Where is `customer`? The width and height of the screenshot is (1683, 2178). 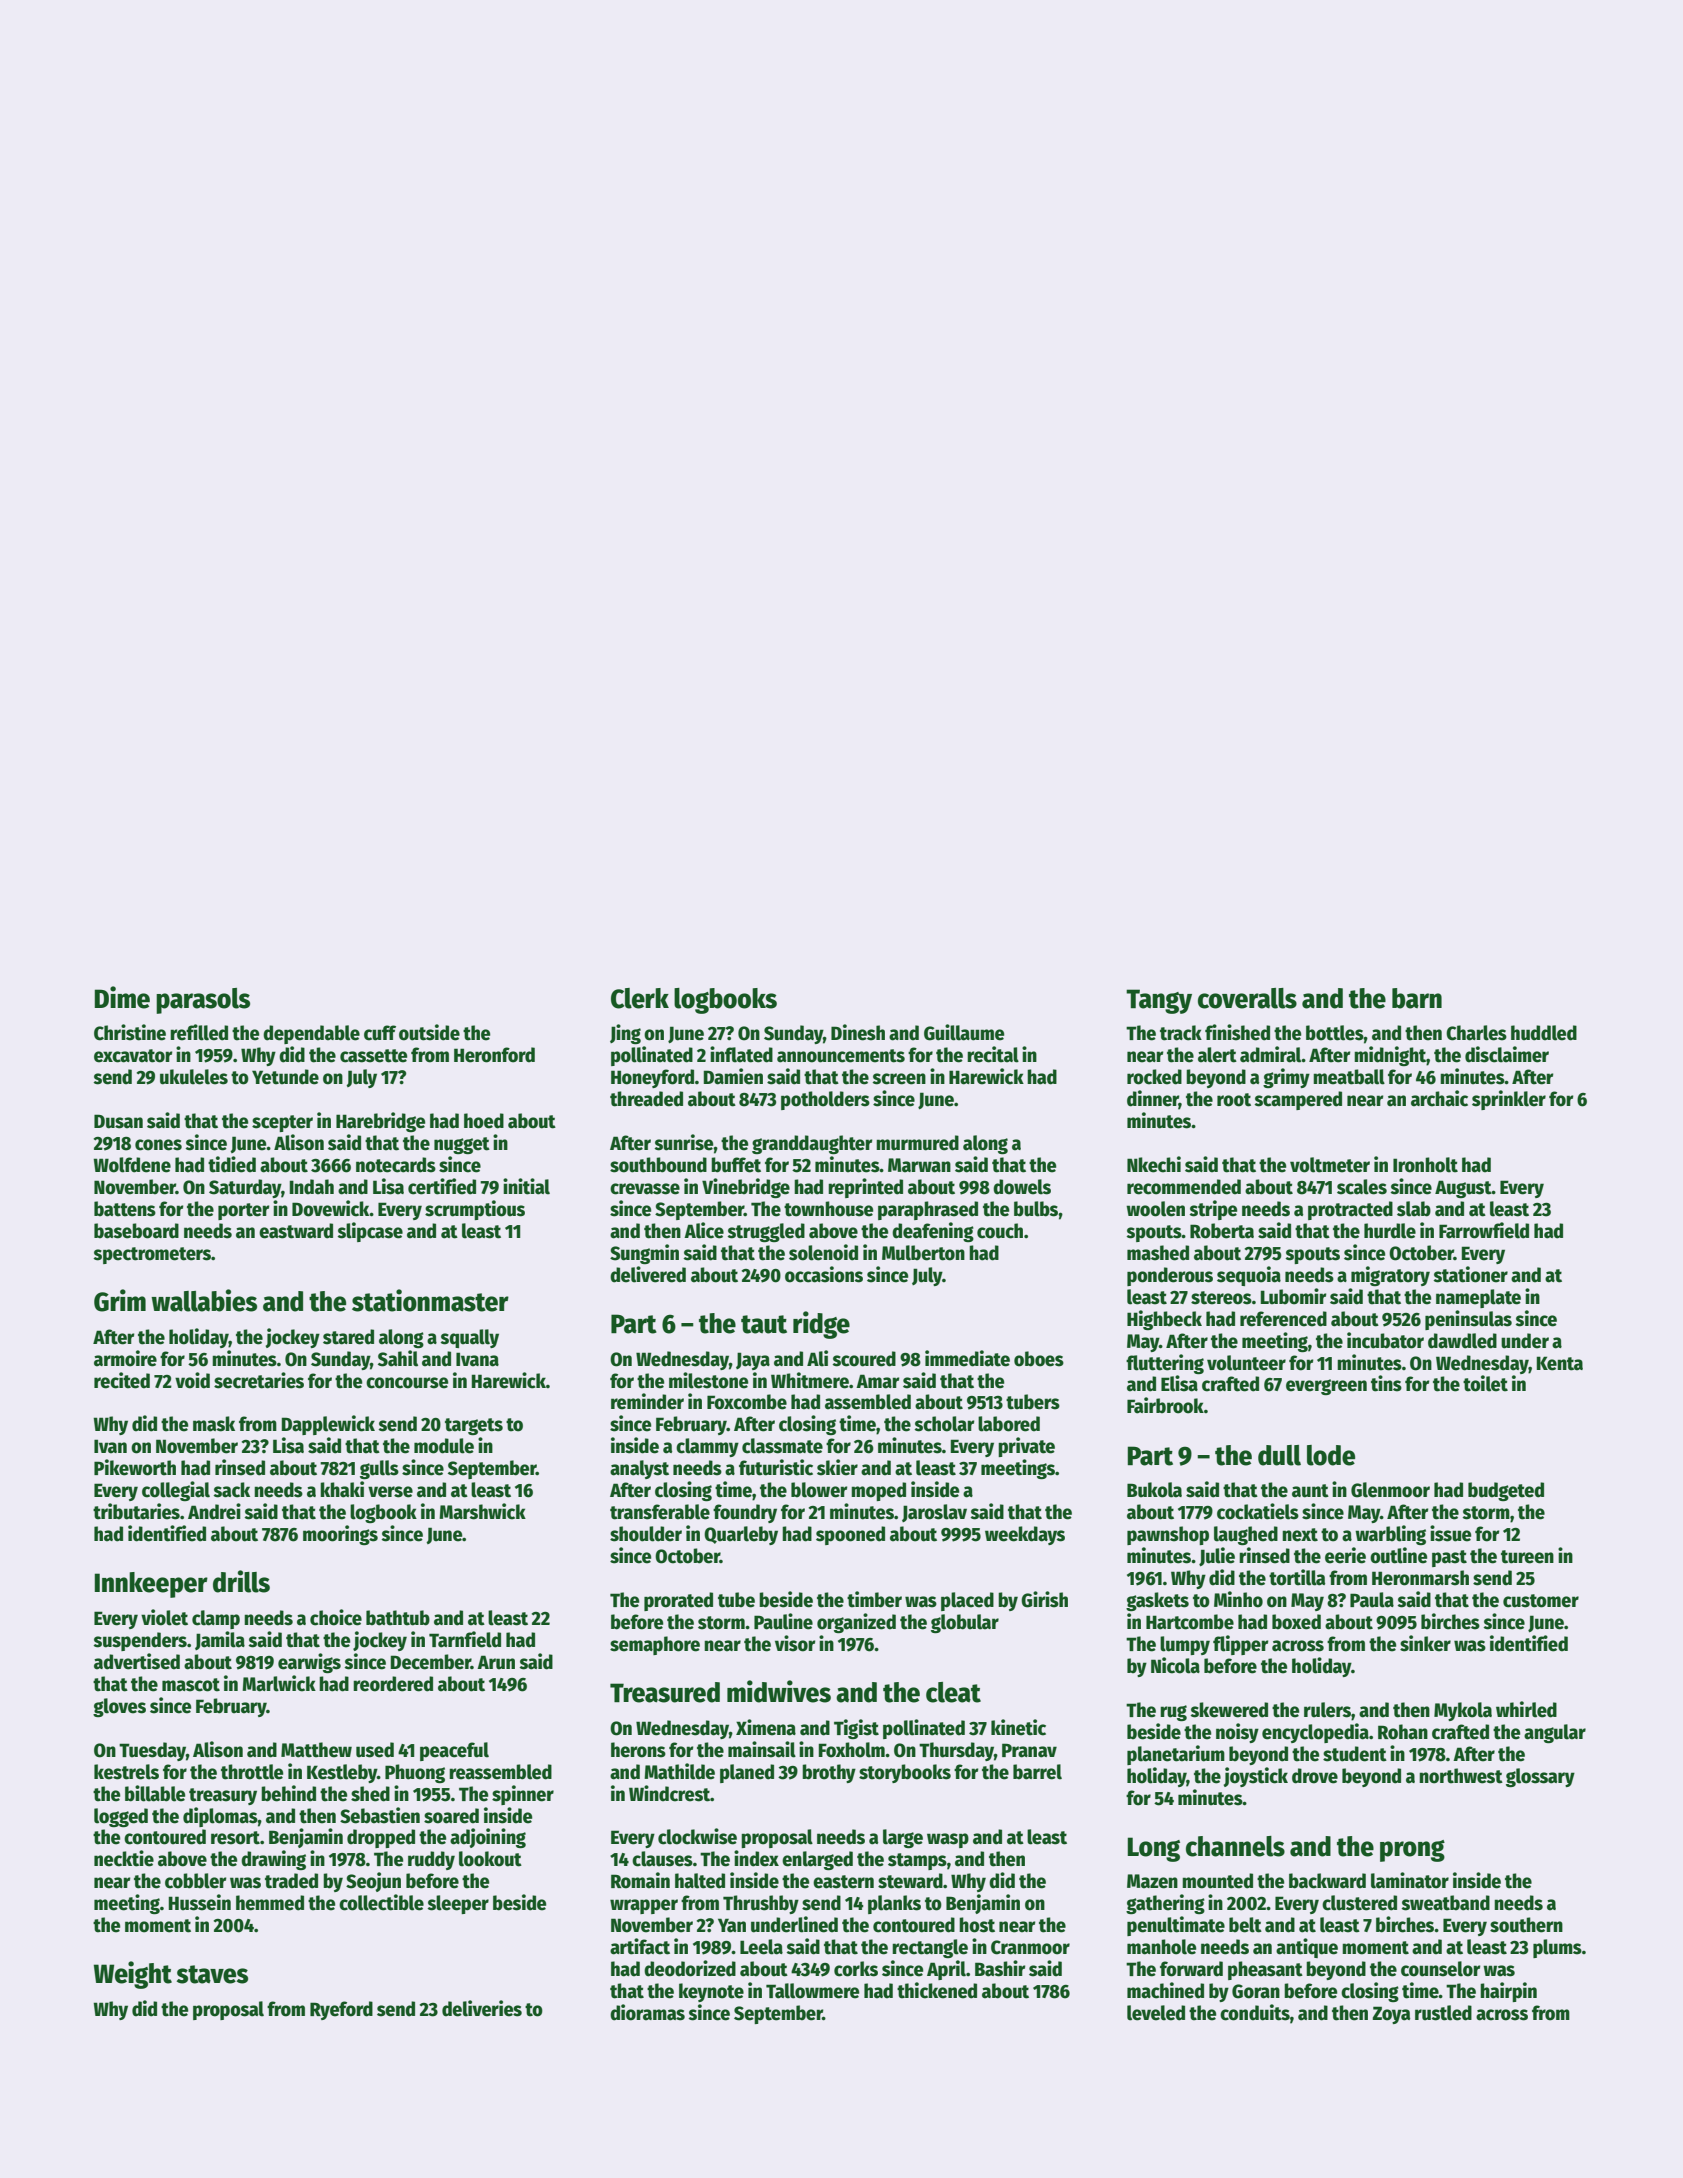
customer is located at coordinates (1541, 1601).
